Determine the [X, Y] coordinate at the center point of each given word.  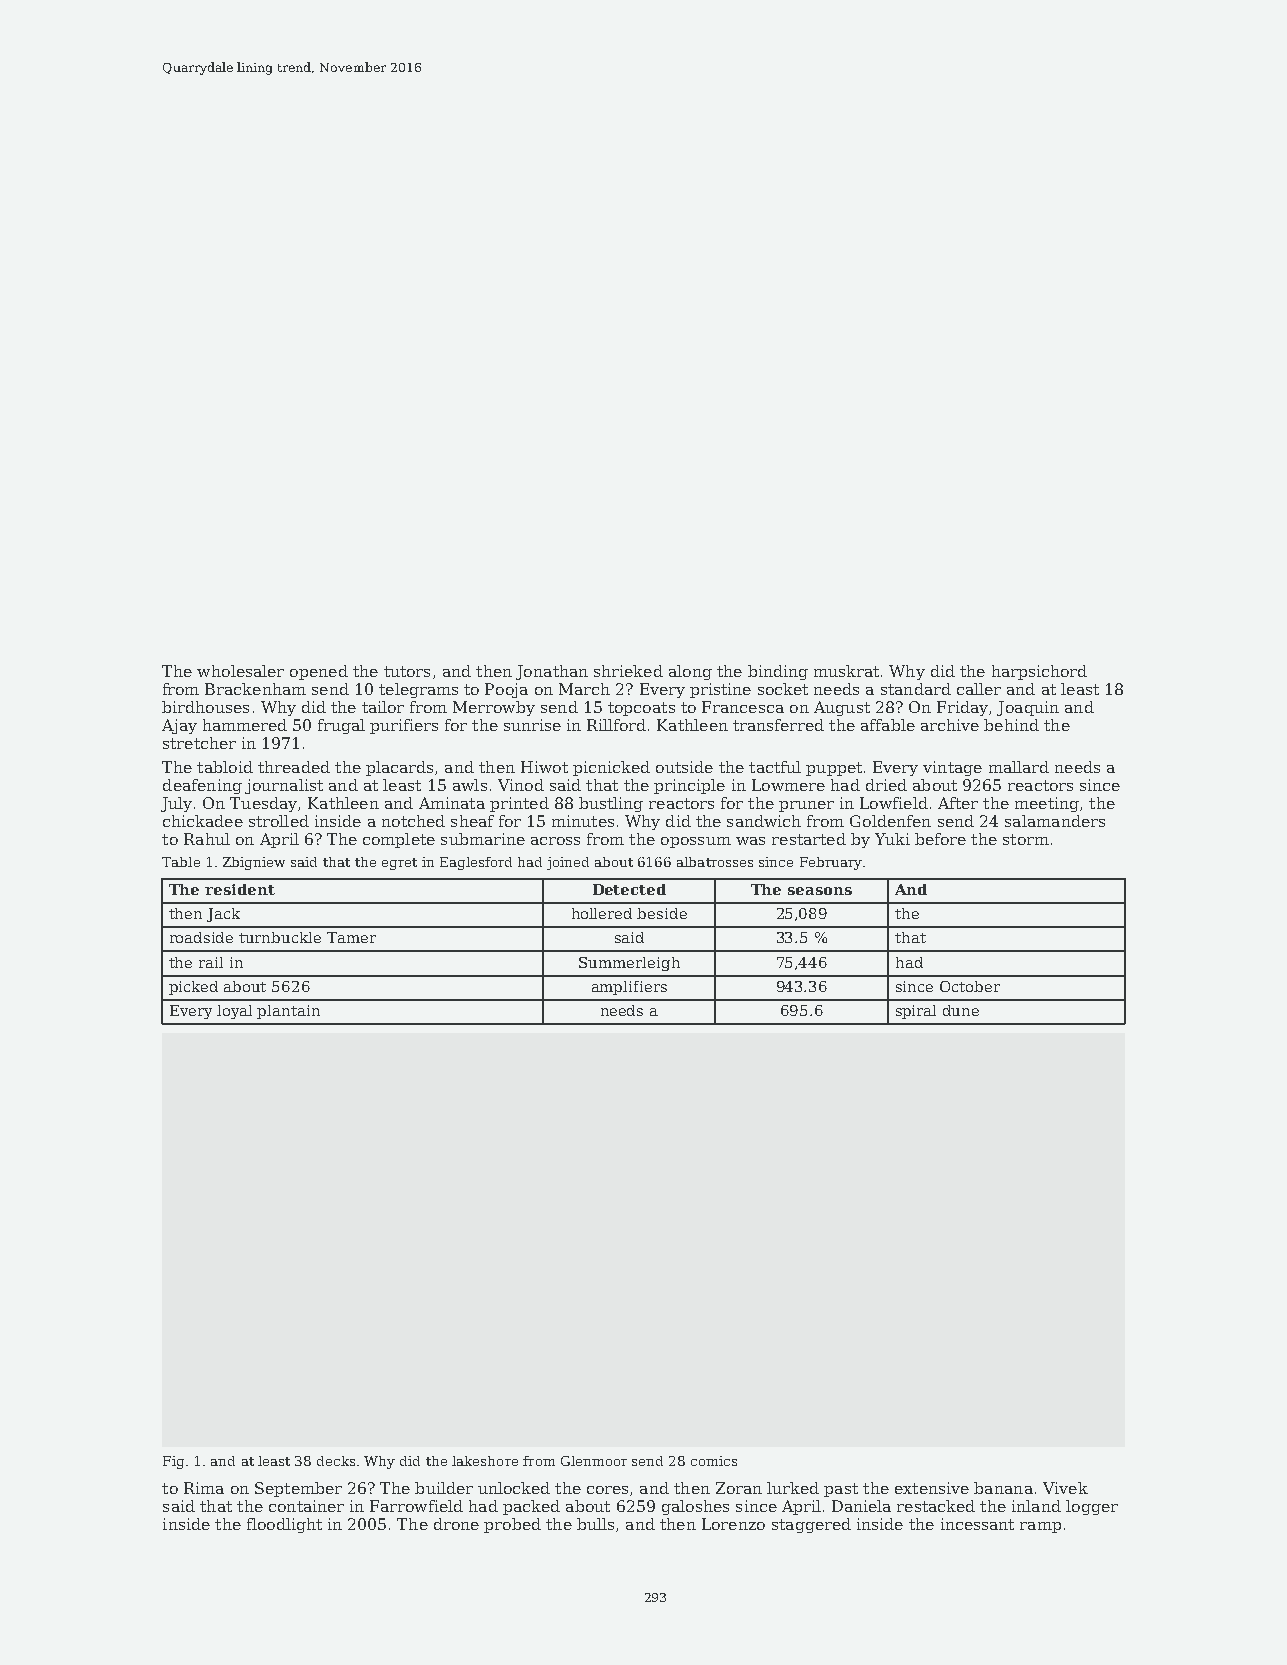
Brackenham [255, 689]
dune [961, 1010]
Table [181, 862]
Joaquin [1028, 708]
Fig [173, 1462]
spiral [916, 1012]
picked [193, 988]
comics [714, 1461]
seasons [820, 891]
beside [662, 913]
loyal [234, 1012]
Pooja [506, 690]
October [970, 986]
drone [456, 1524]
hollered [602, 913]
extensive [932, 1488]
